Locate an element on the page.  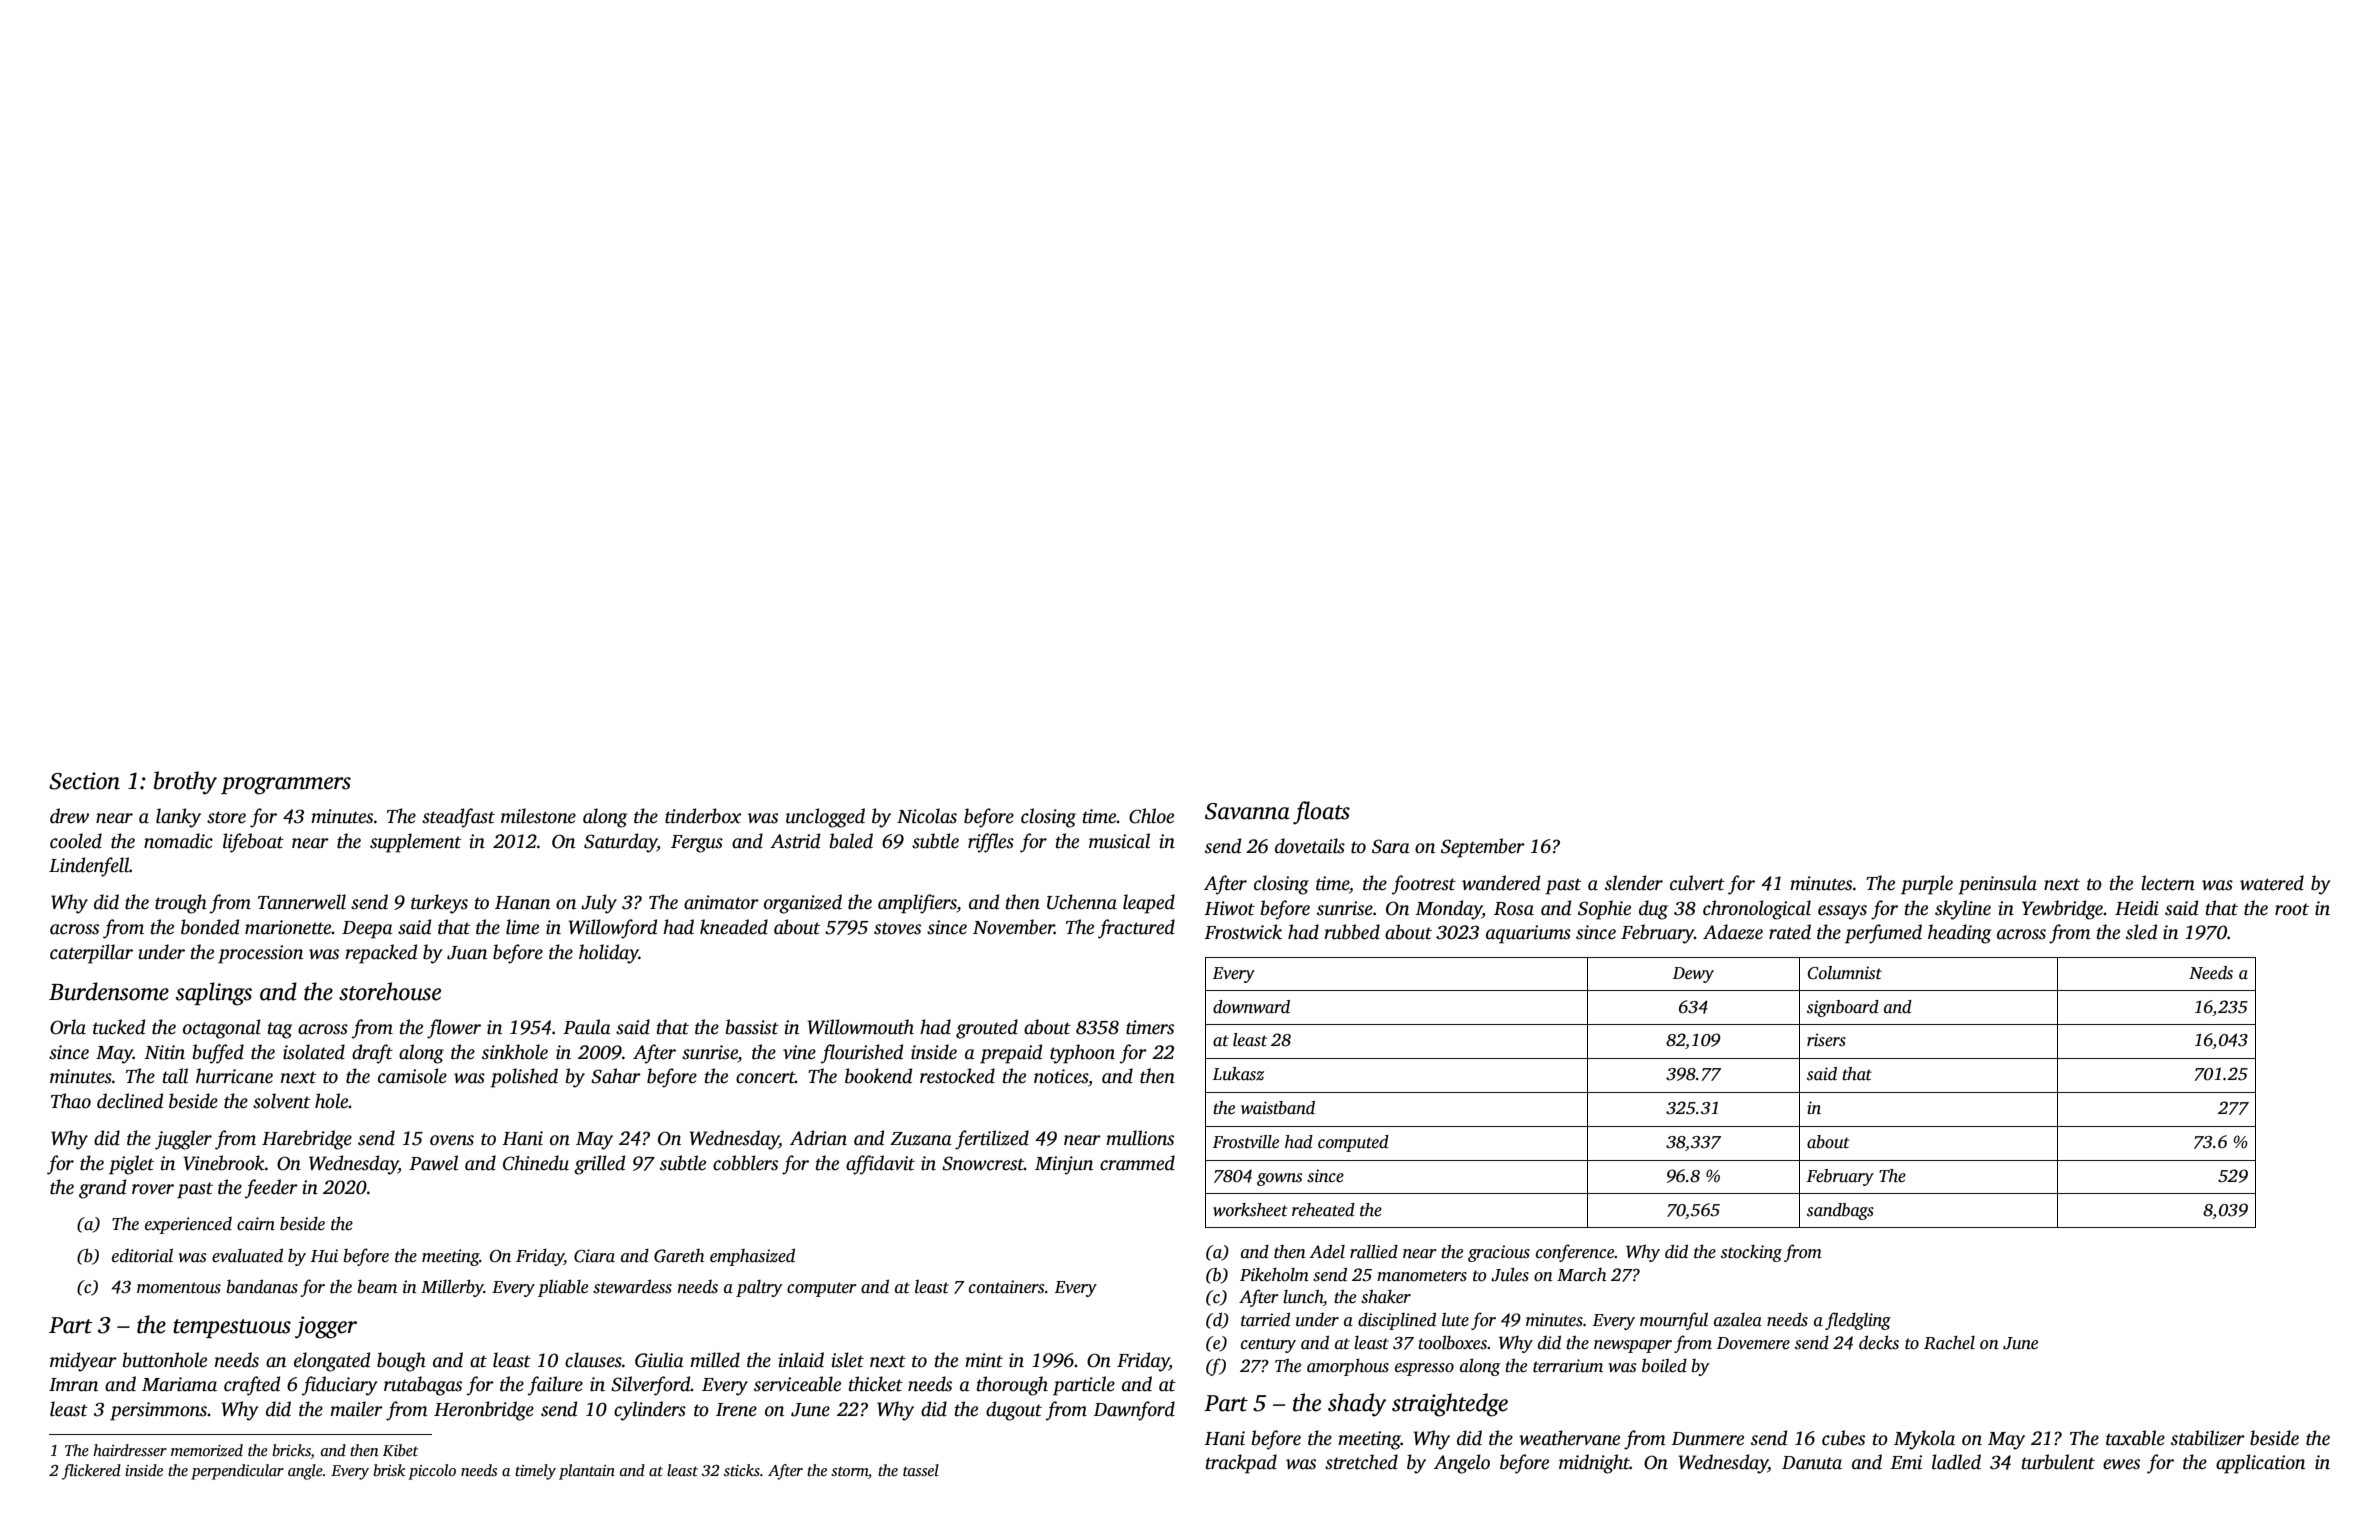
skyline is located at coordinates (1963, 910).
